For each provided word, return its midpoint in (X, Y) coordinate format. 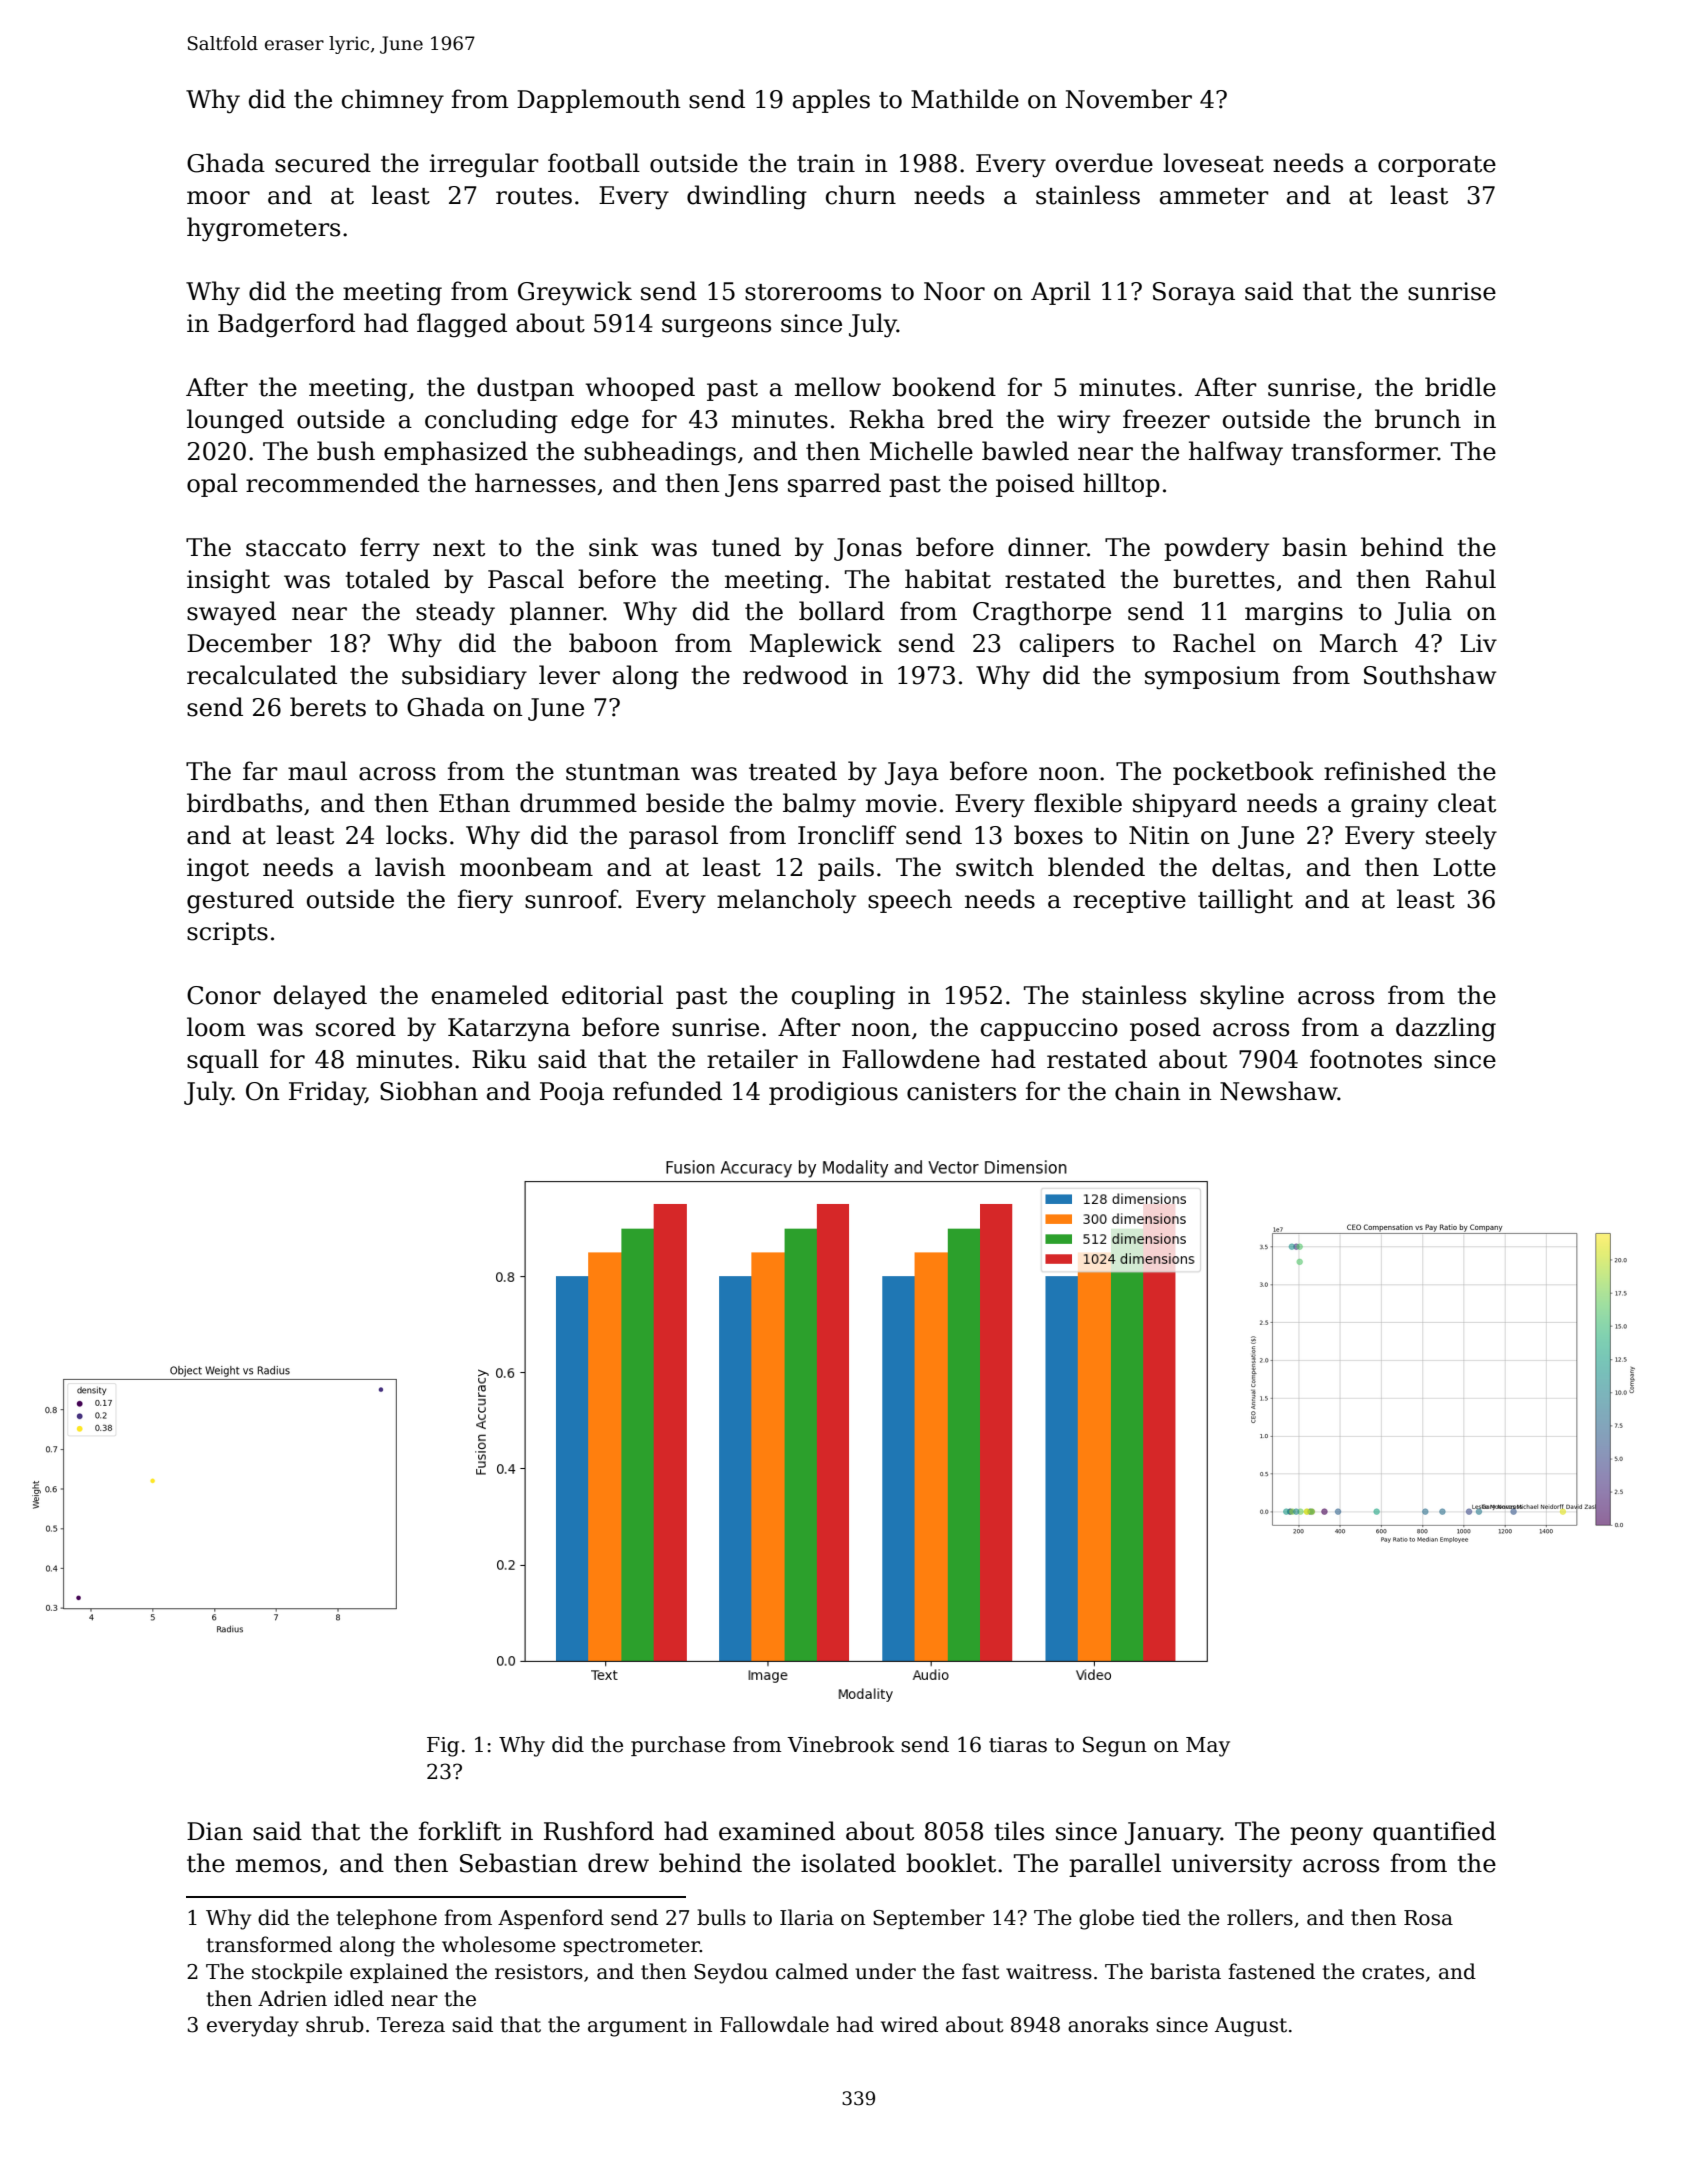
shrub (335, 2024)
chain (1148, 1091)
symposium (1212, 678)
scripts (227, 933)
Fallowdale (774, 2024)
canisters (961, 1091)
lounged (235, 421)
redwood (795, 675)
